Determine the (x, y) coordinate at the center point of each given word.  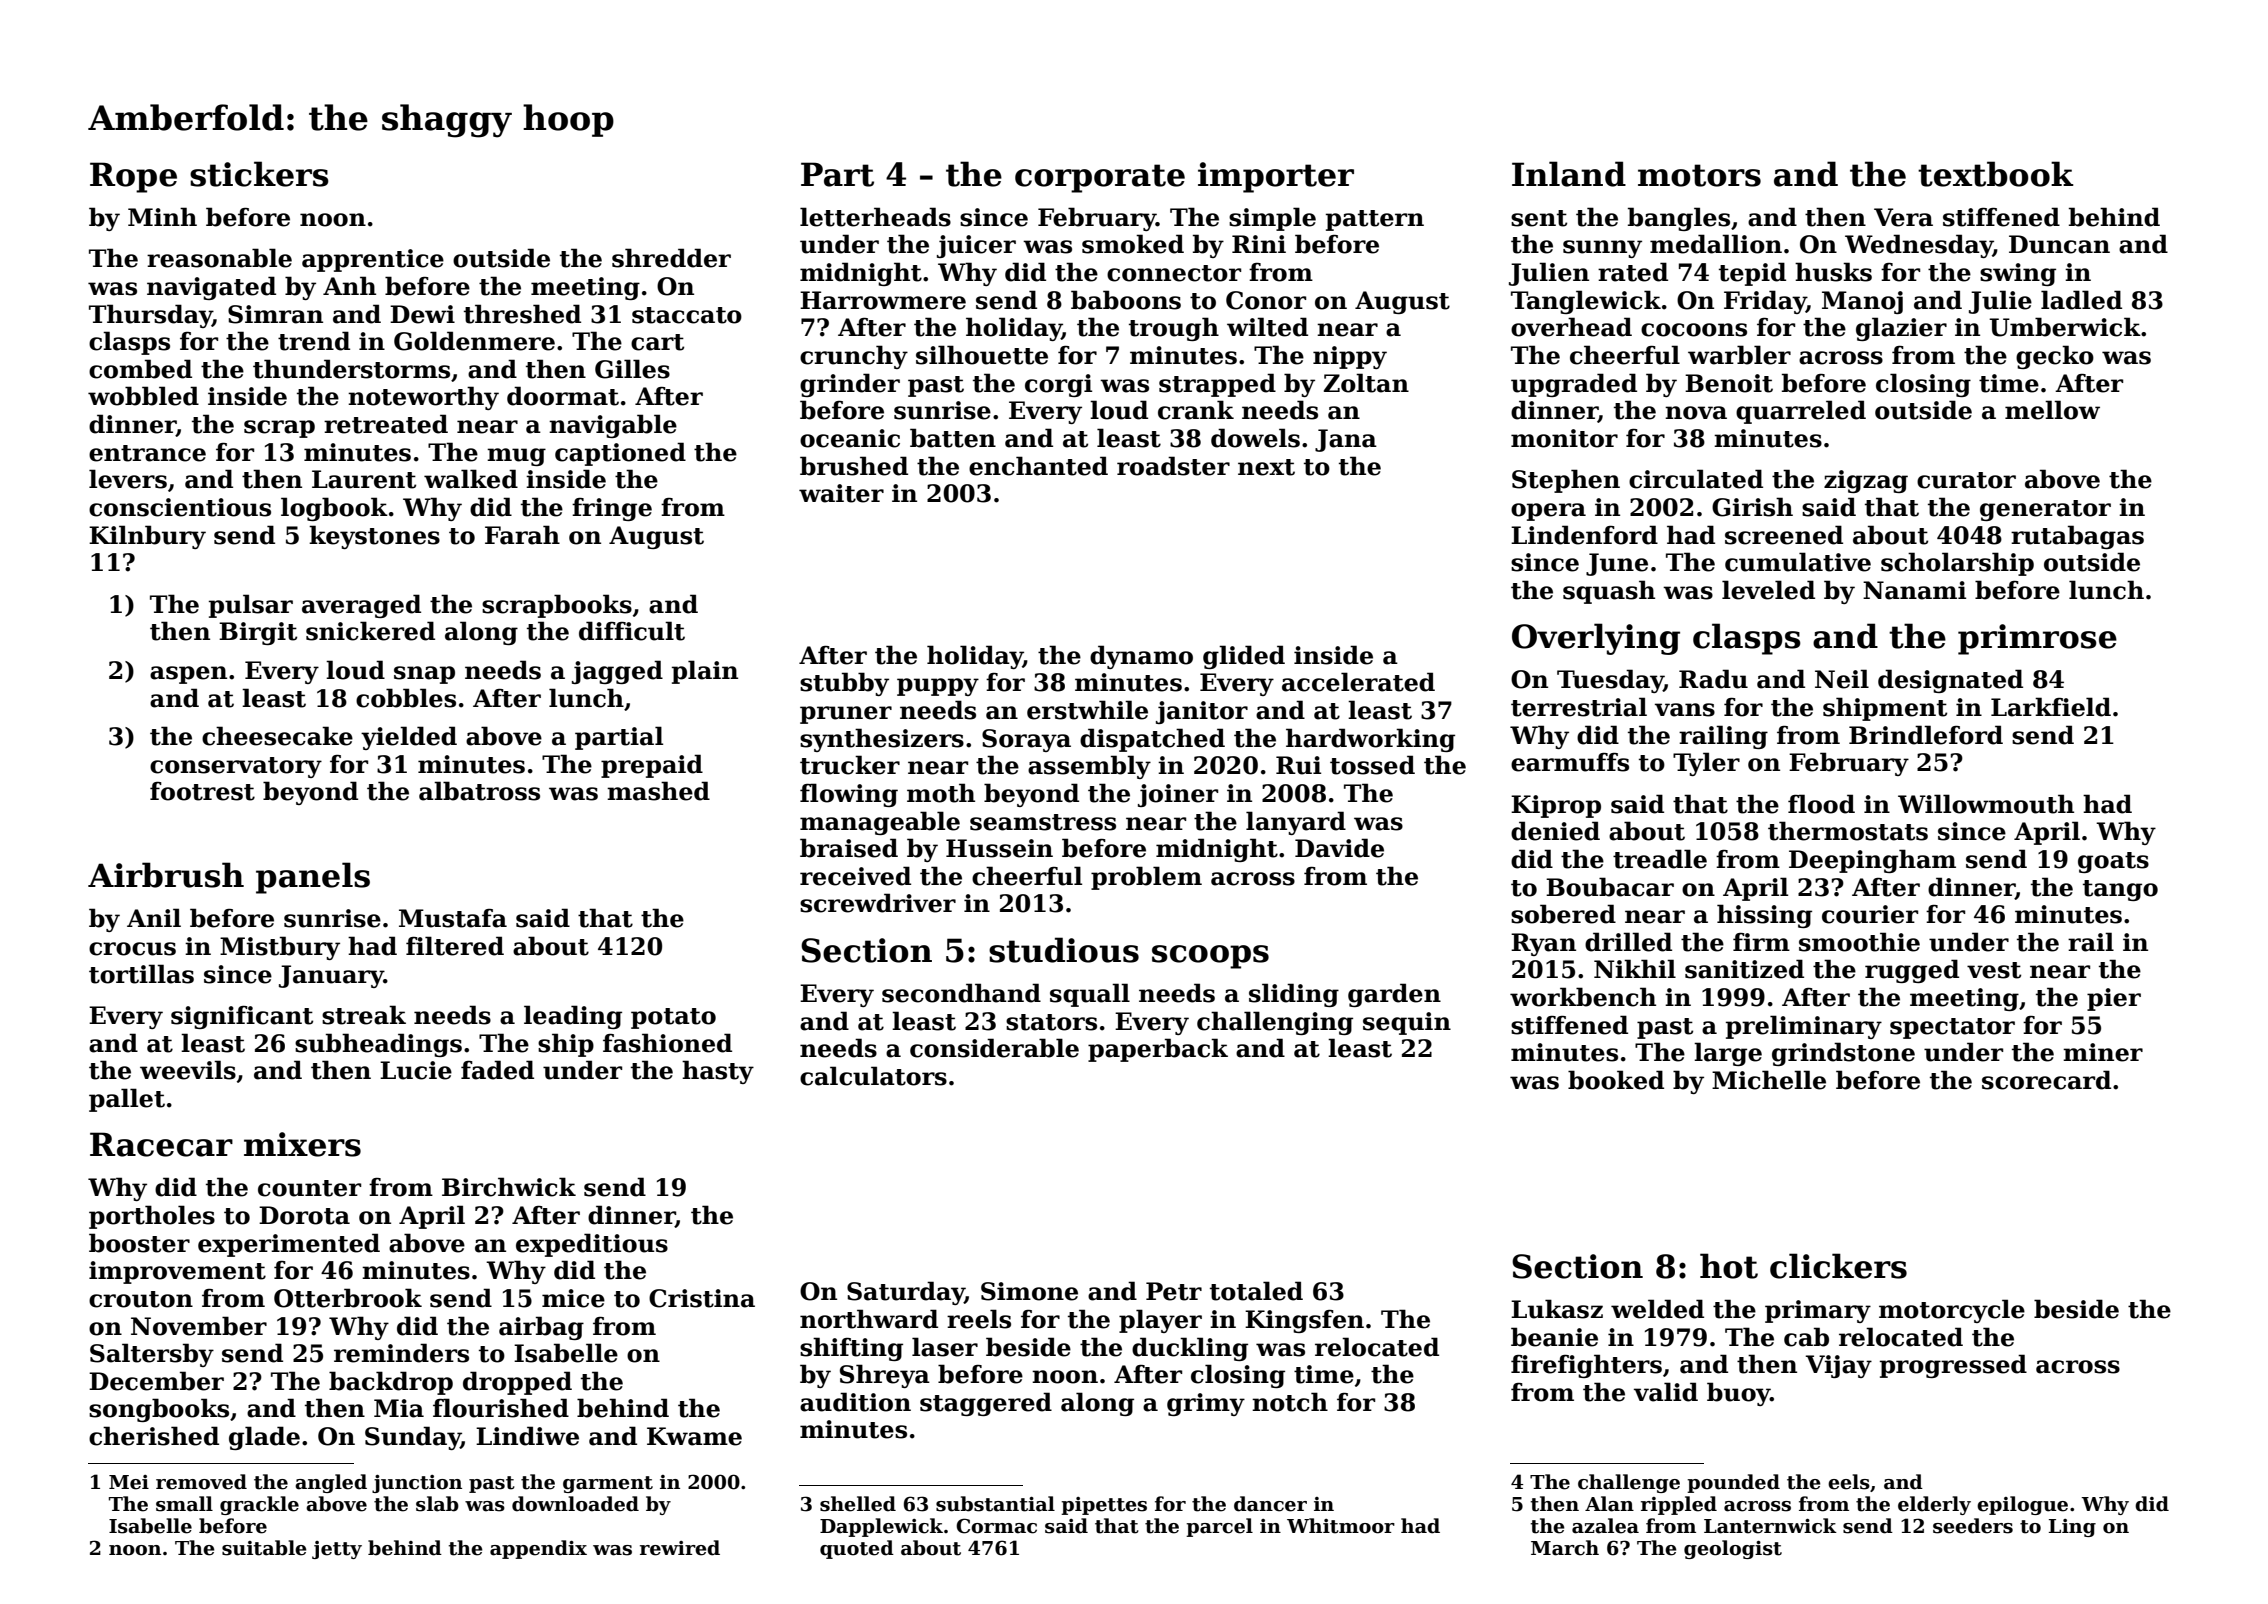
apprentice (373, 260)
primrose (2037, 639)
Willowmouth (1986, 804)
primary (1818, 1311)
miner (2103, 1052)
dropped (517, 1383)
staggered (986, 1404)
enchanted (1038, 466)
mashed (658, 791)
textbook (1996, 174)
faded (497, 1070)
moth (941, 793)
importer (1276, 177)
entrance (147, 453)
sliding (1294, 995)
